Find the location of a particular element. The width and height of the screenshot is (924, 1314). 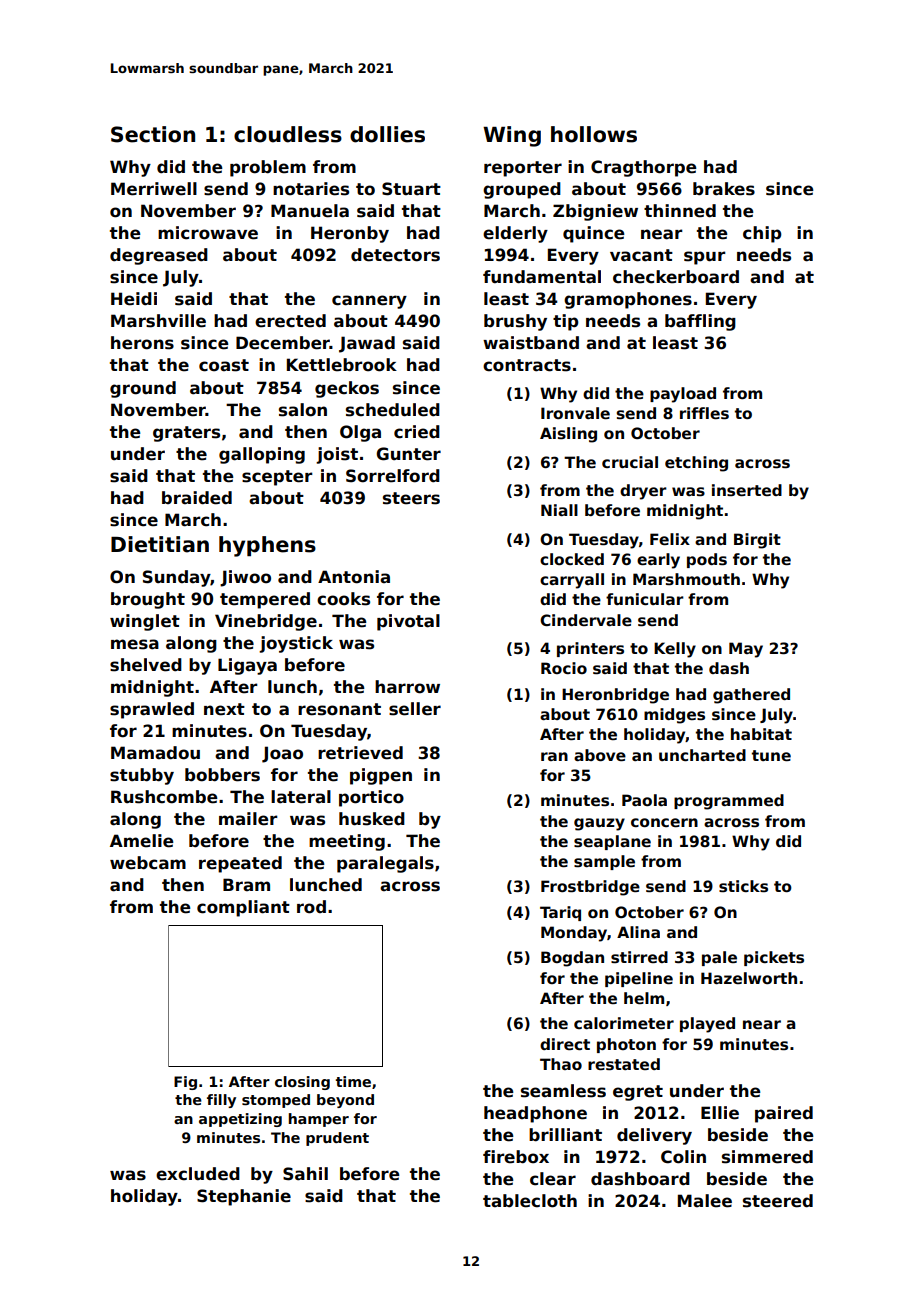

appetizing is located at coordinates (240, 1120).
